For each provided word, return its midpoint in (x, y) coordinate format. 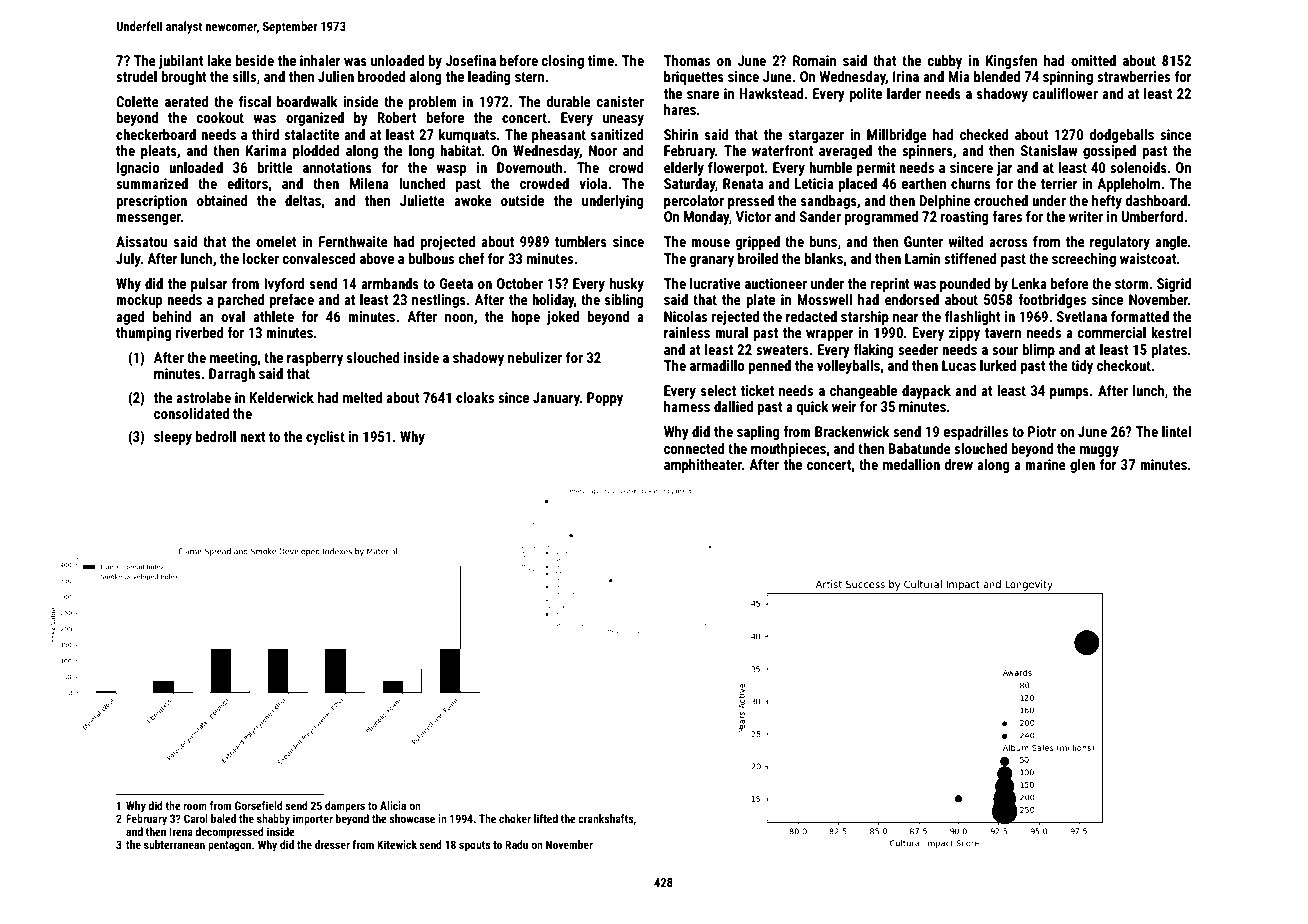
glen (1082, 466)
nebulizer (535, 357)
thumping (143, 334)
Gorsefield (259, 805)
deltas (303, 200)
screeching (1084, 260)
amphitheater (703, 466)
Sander (820, 216)
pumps (1069, 393)
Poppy (605, 399)
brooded (382, 76)
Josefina (470, 60)
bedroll (216, 436)
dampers (345, 807)
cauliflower (1065, 93)
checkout (1124, 365)
